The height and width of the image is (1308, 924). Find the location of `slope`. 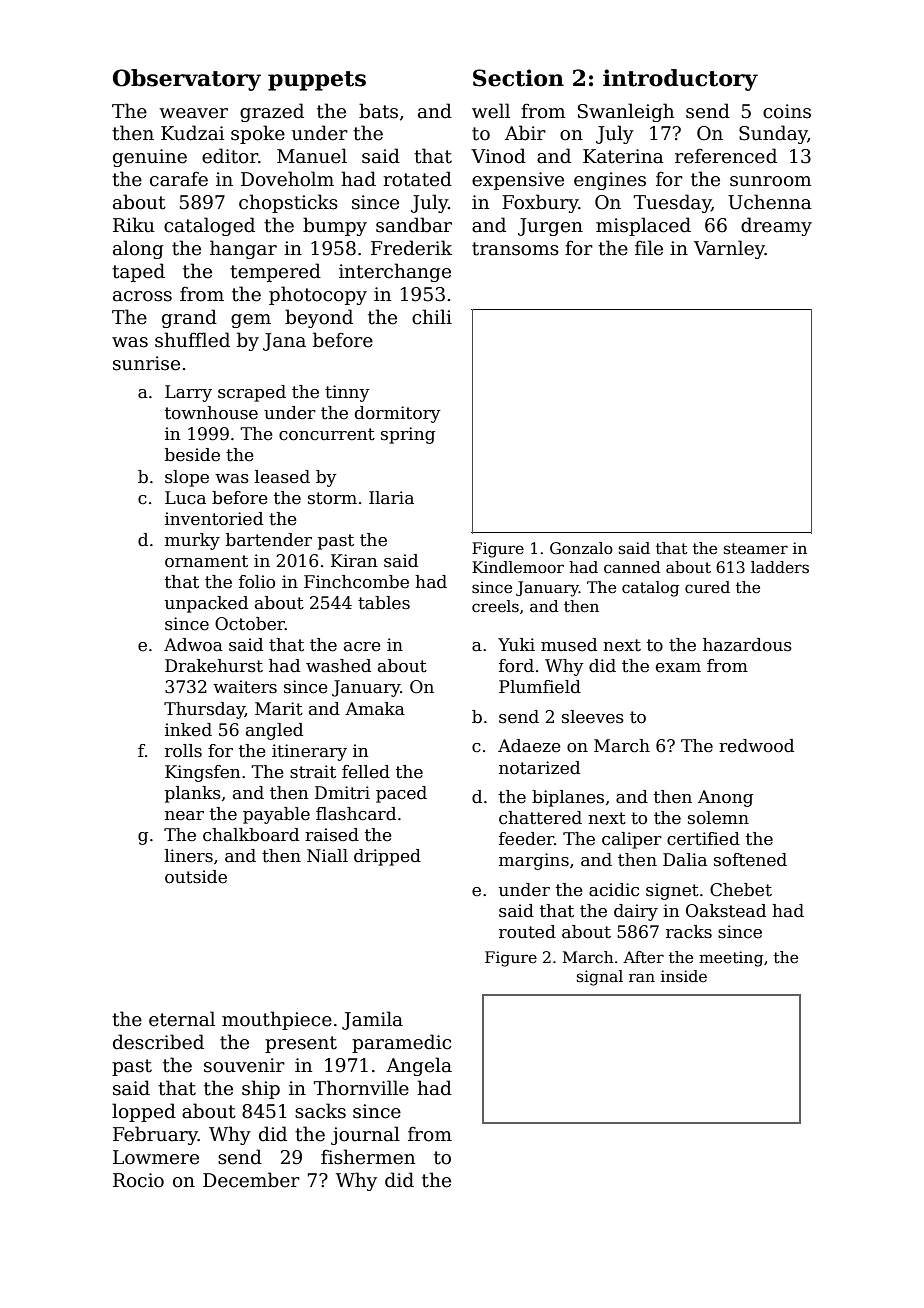

slope is located at coordinates (187, 478).
